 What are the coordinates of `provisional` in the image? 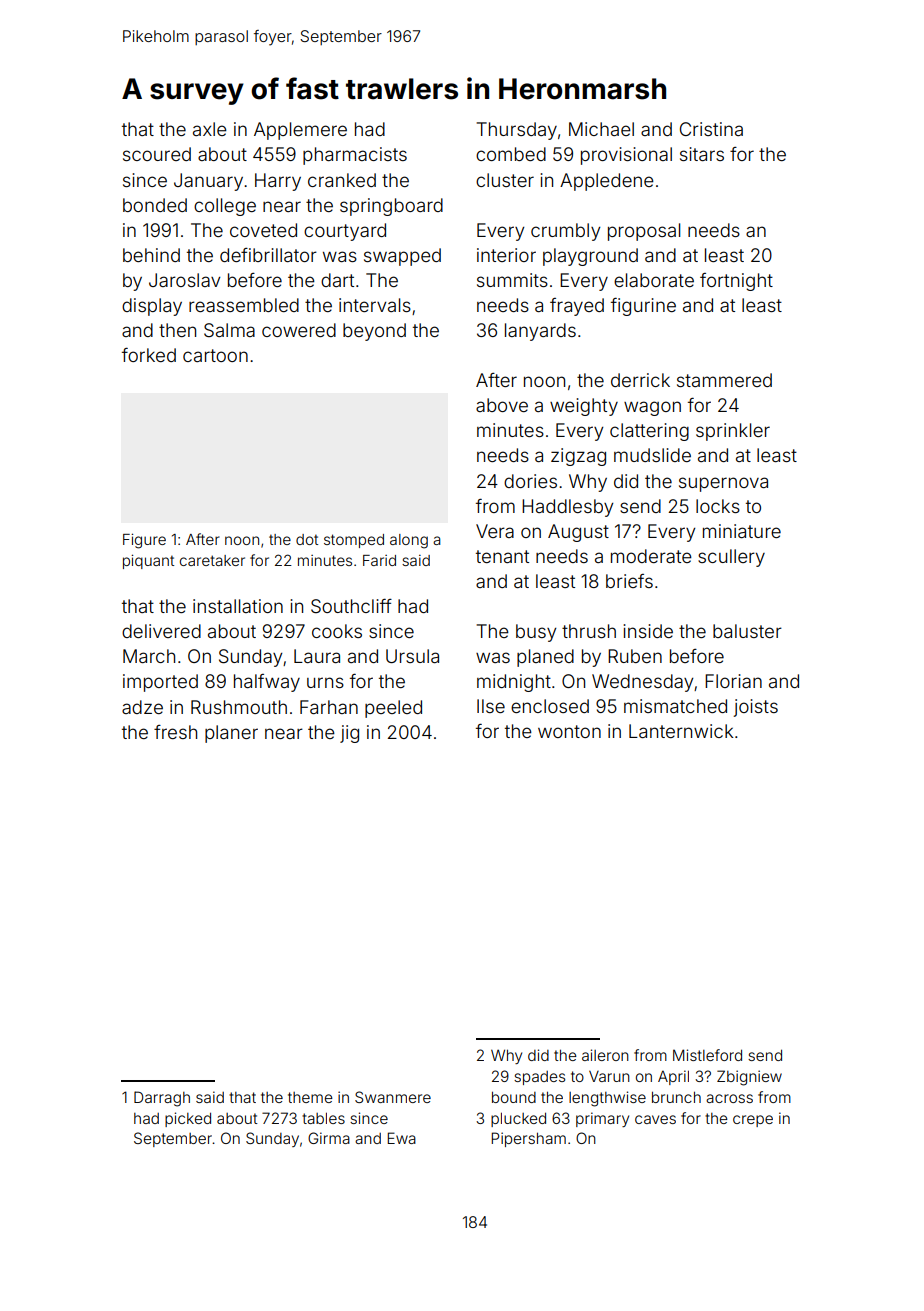 It's located at (626, 156).
